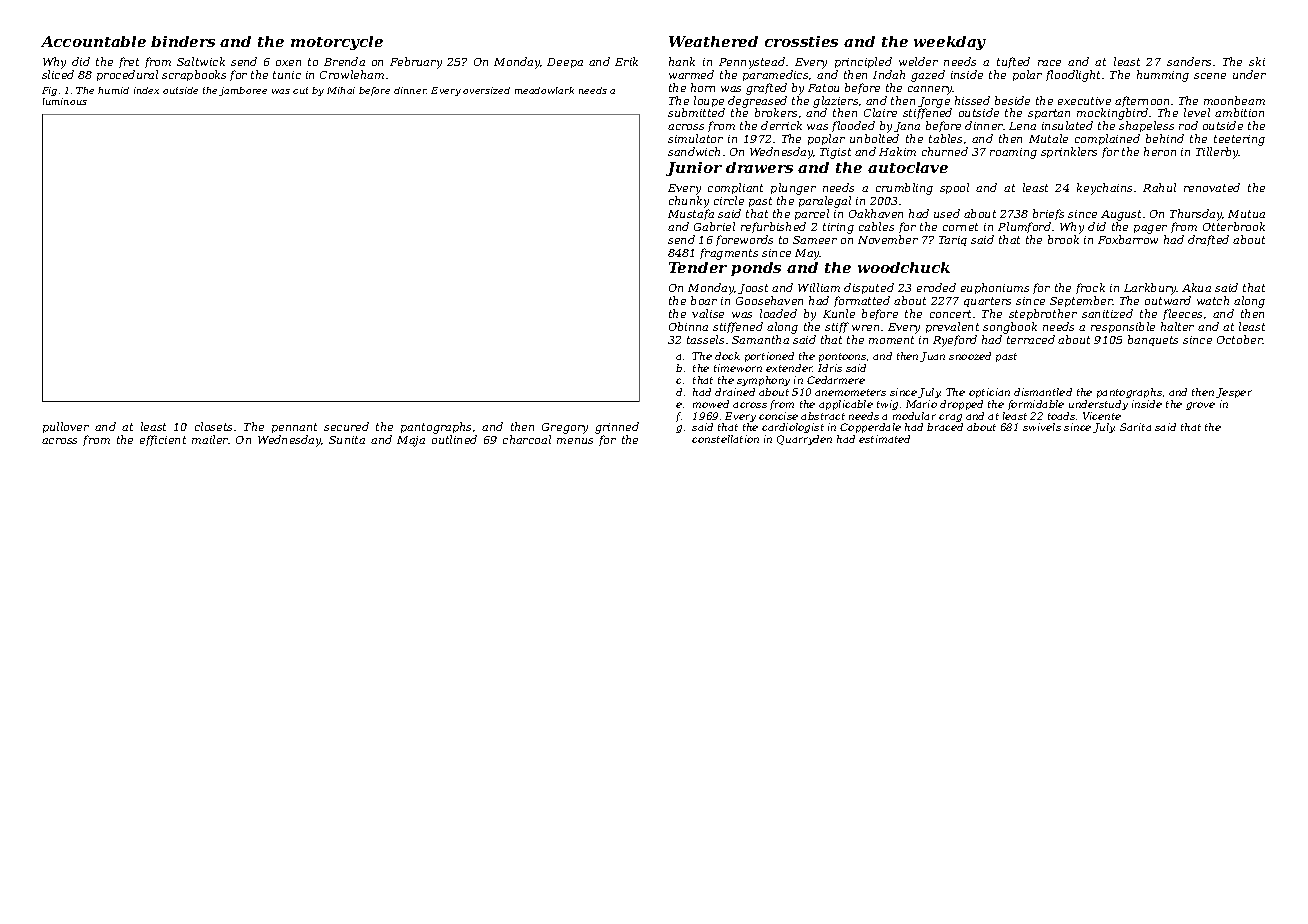  I want to click on Rahul, so click(1159, 187).
